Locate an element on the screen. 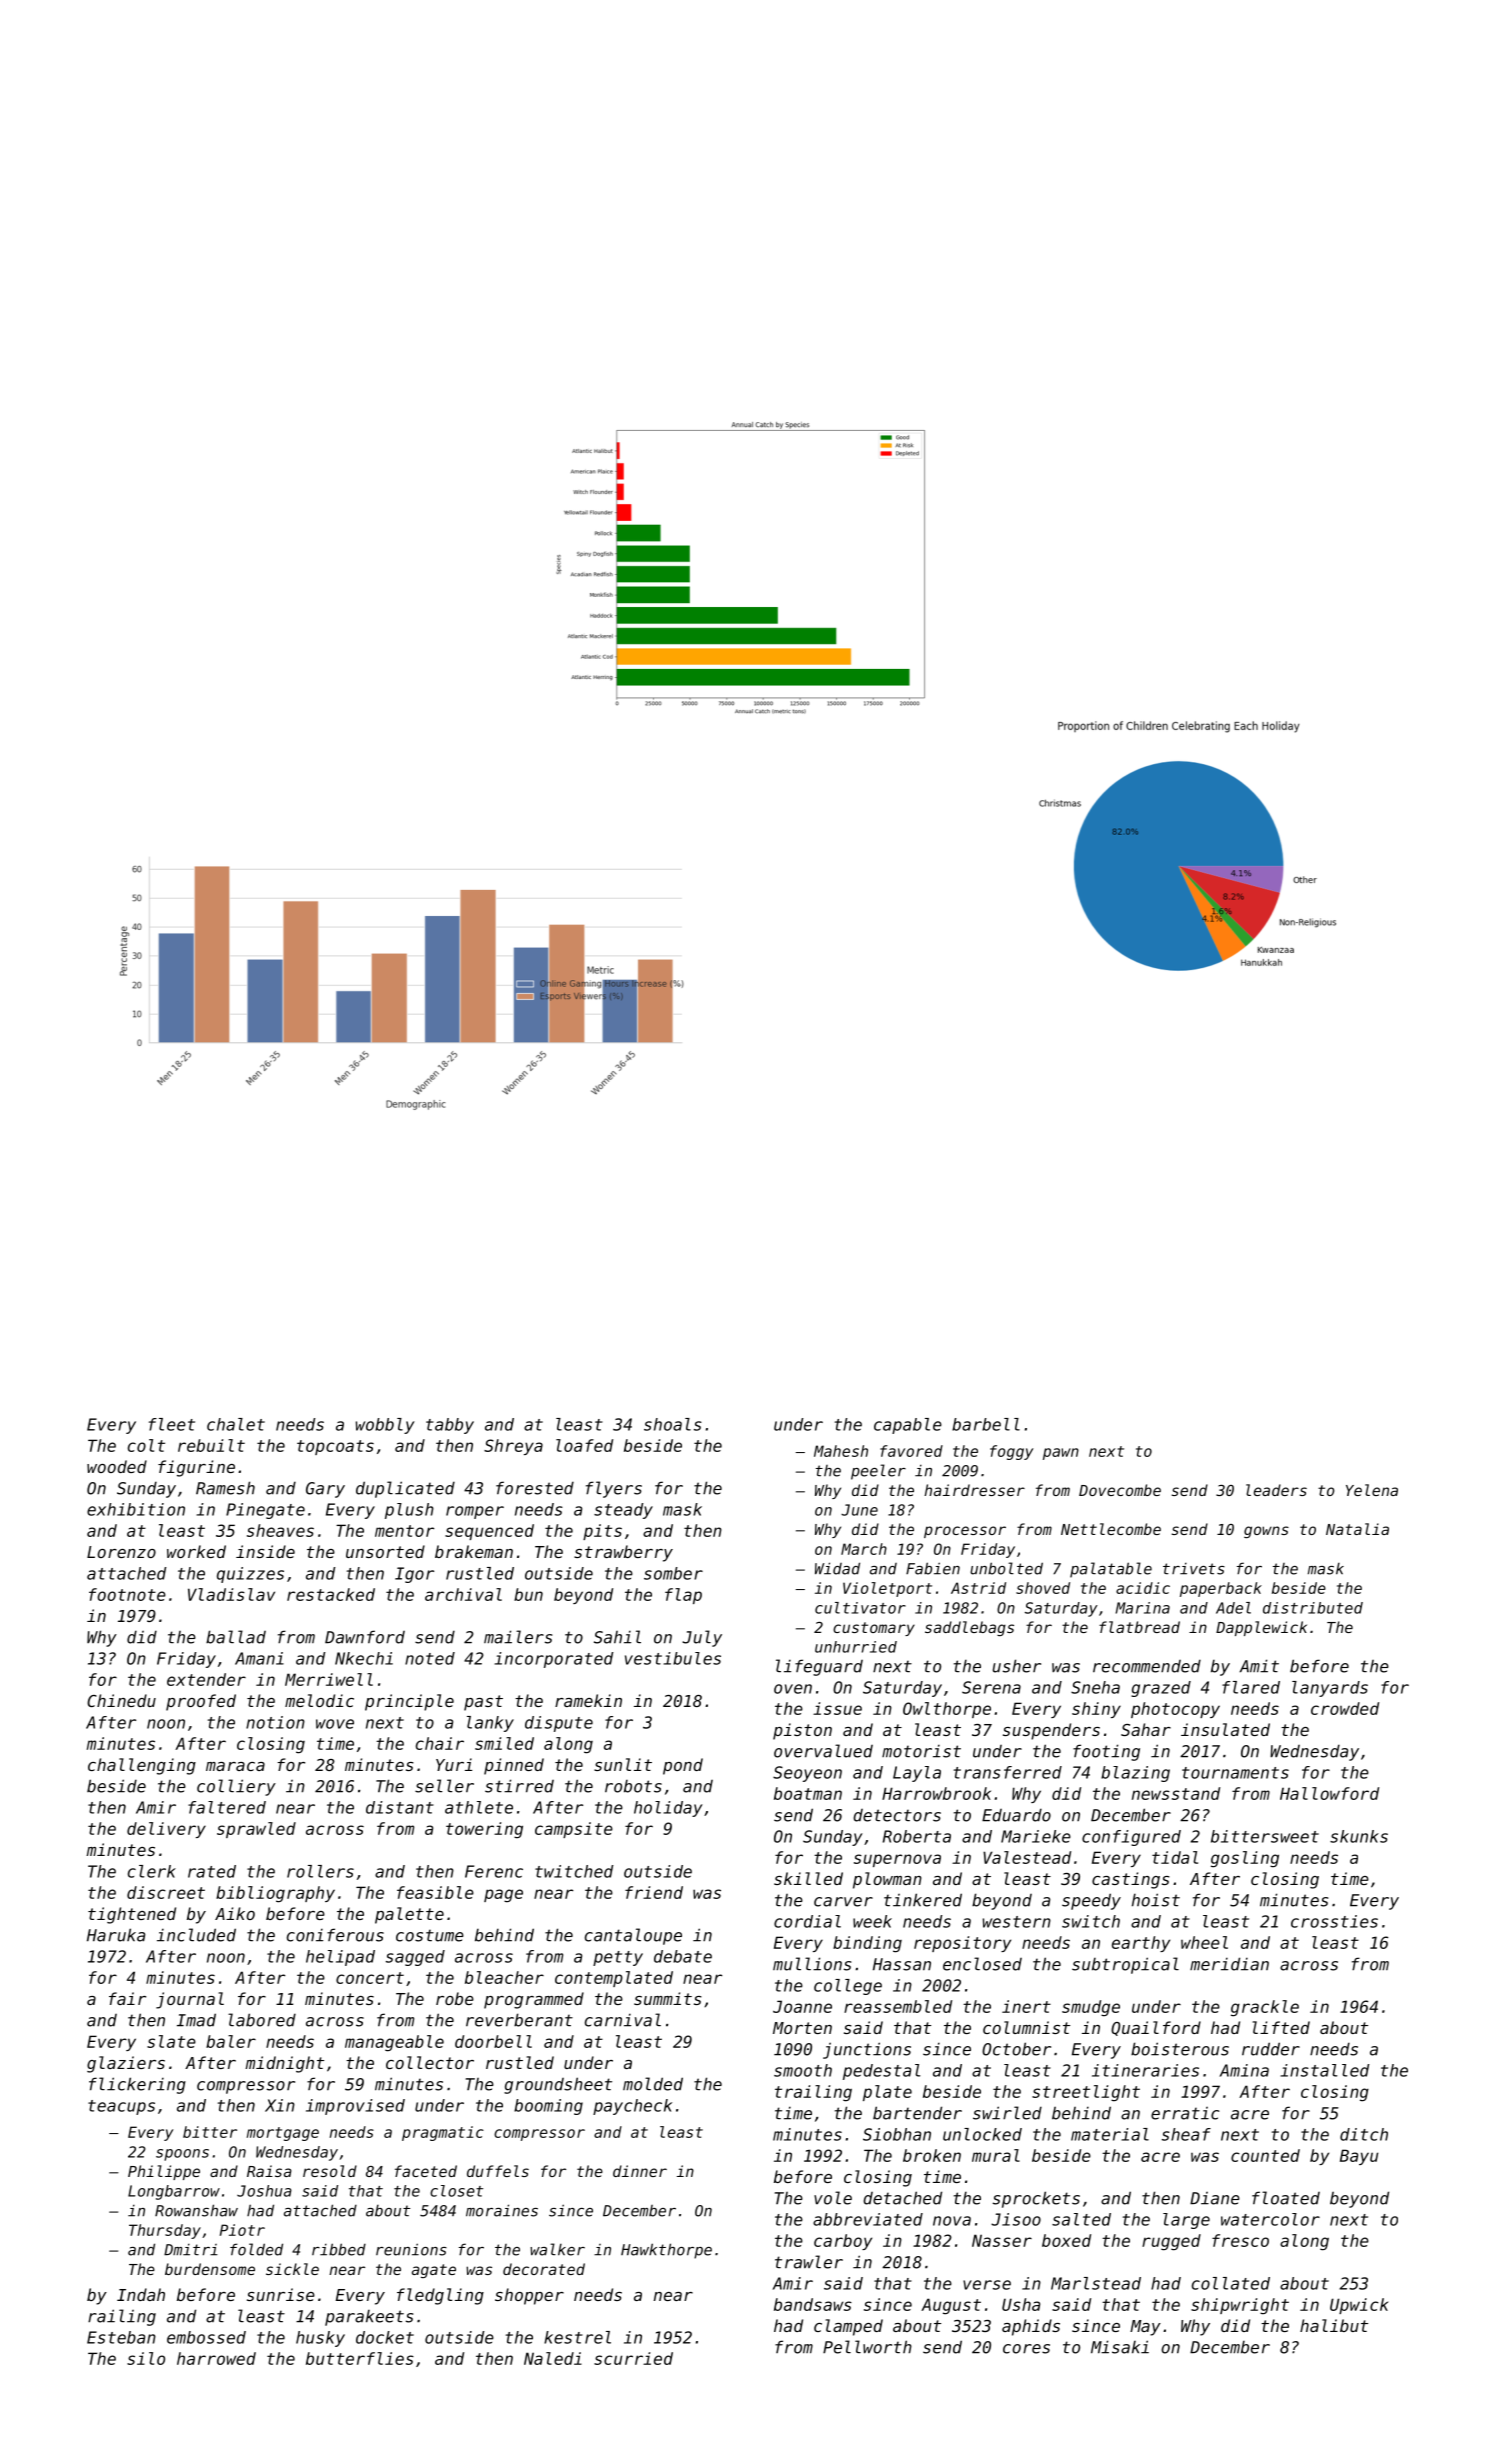 The height and width of the screenshot is (2464, 1496). capable is located at coordinates (908, 1426).
